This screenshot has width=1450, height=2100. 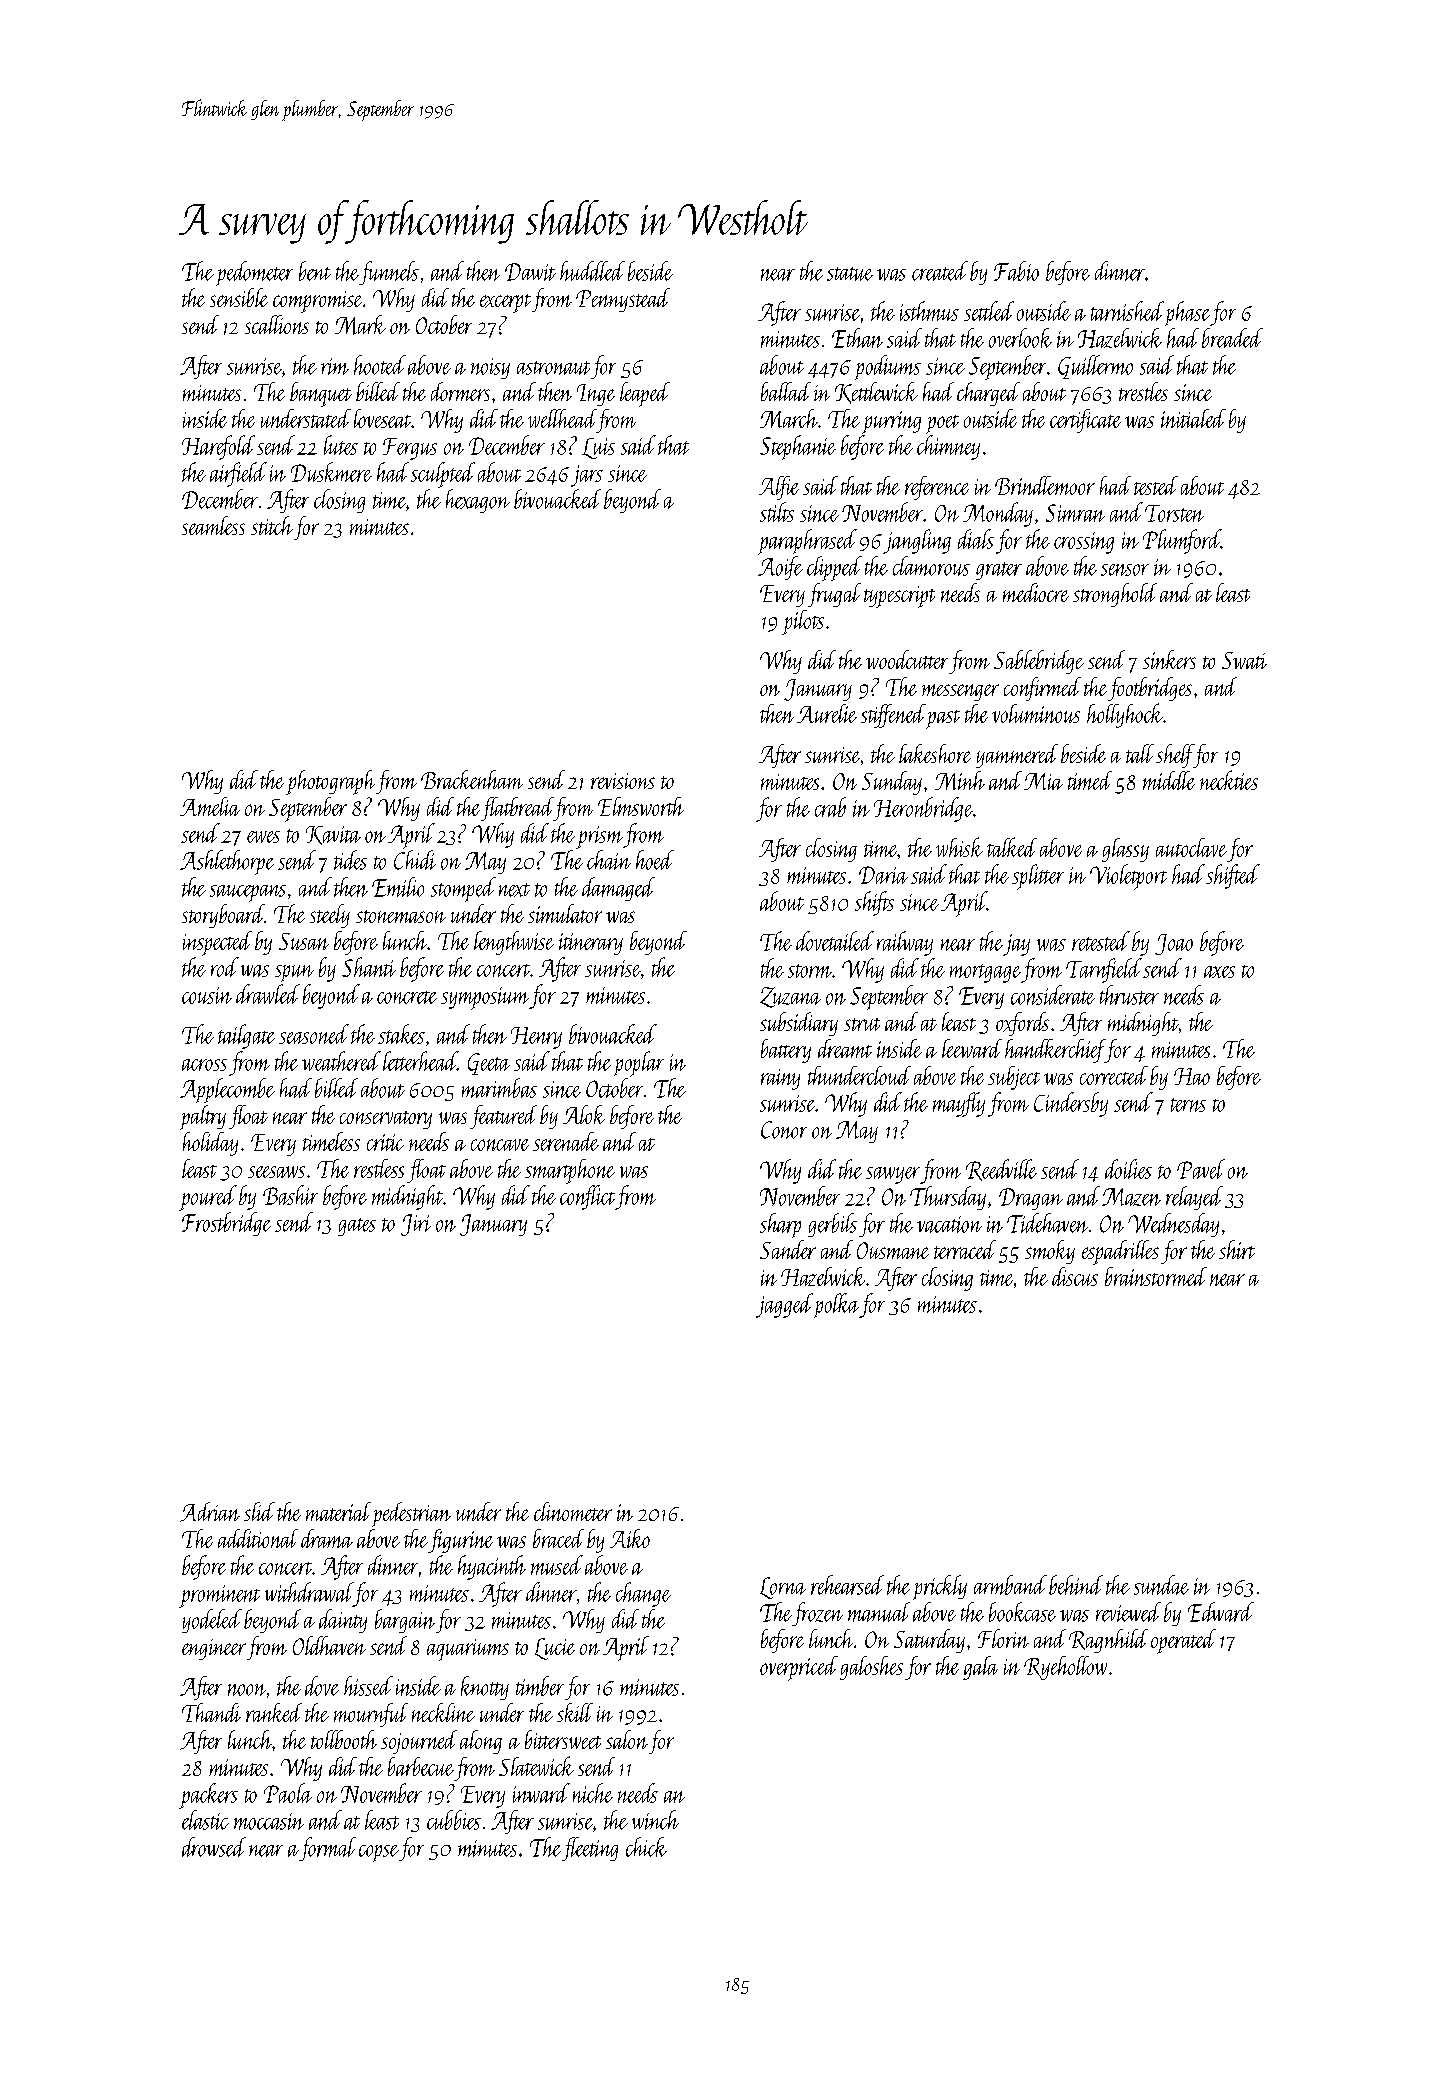 What do you see at coordinates (1075, 1276) in the screenshot?
I see `discus` at bounding box center [1075, 1276].
